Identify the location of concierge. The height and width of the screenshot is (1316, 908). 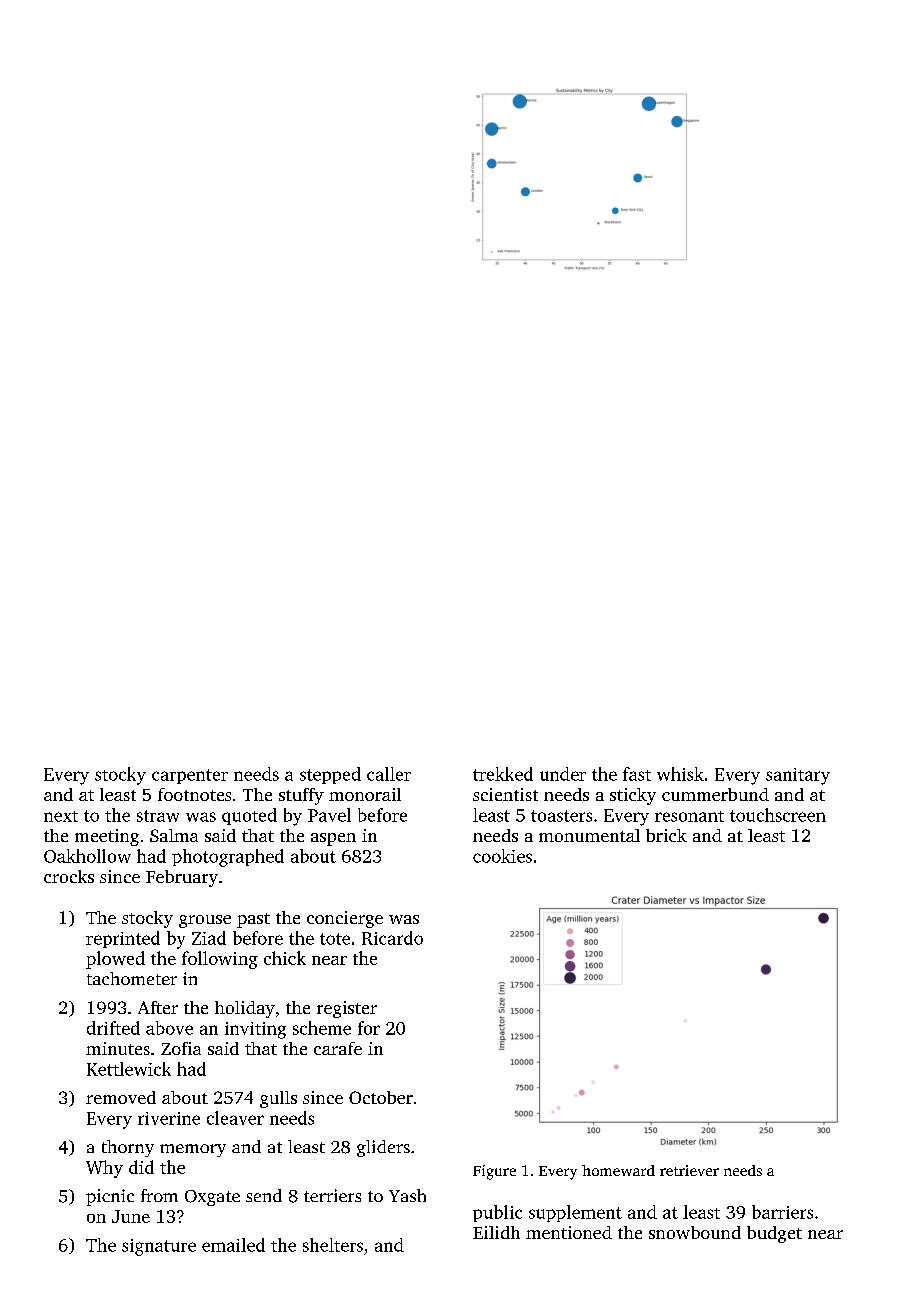
(345, 919).
